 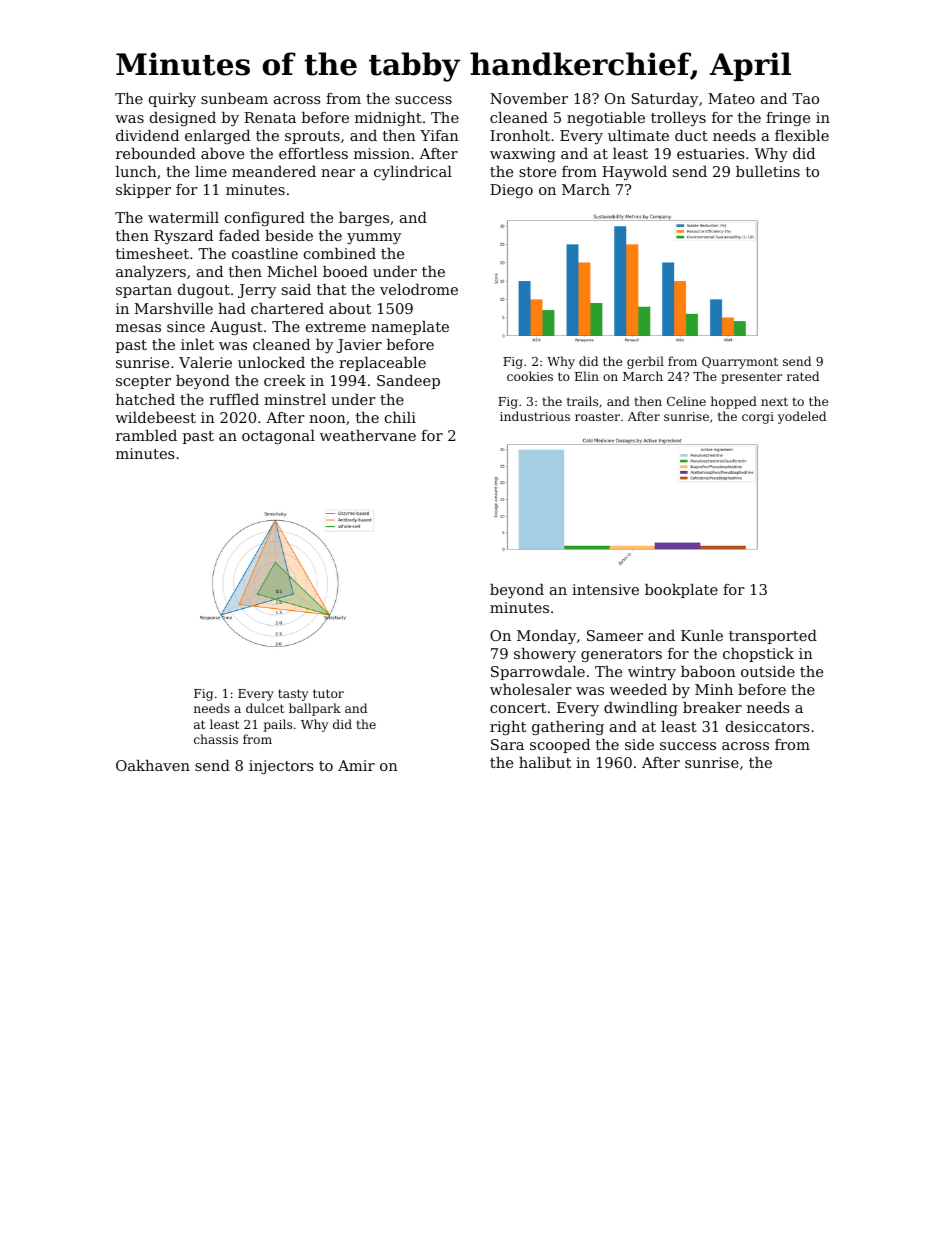 I want to click on bulletins, so click(x=768, y=171).
